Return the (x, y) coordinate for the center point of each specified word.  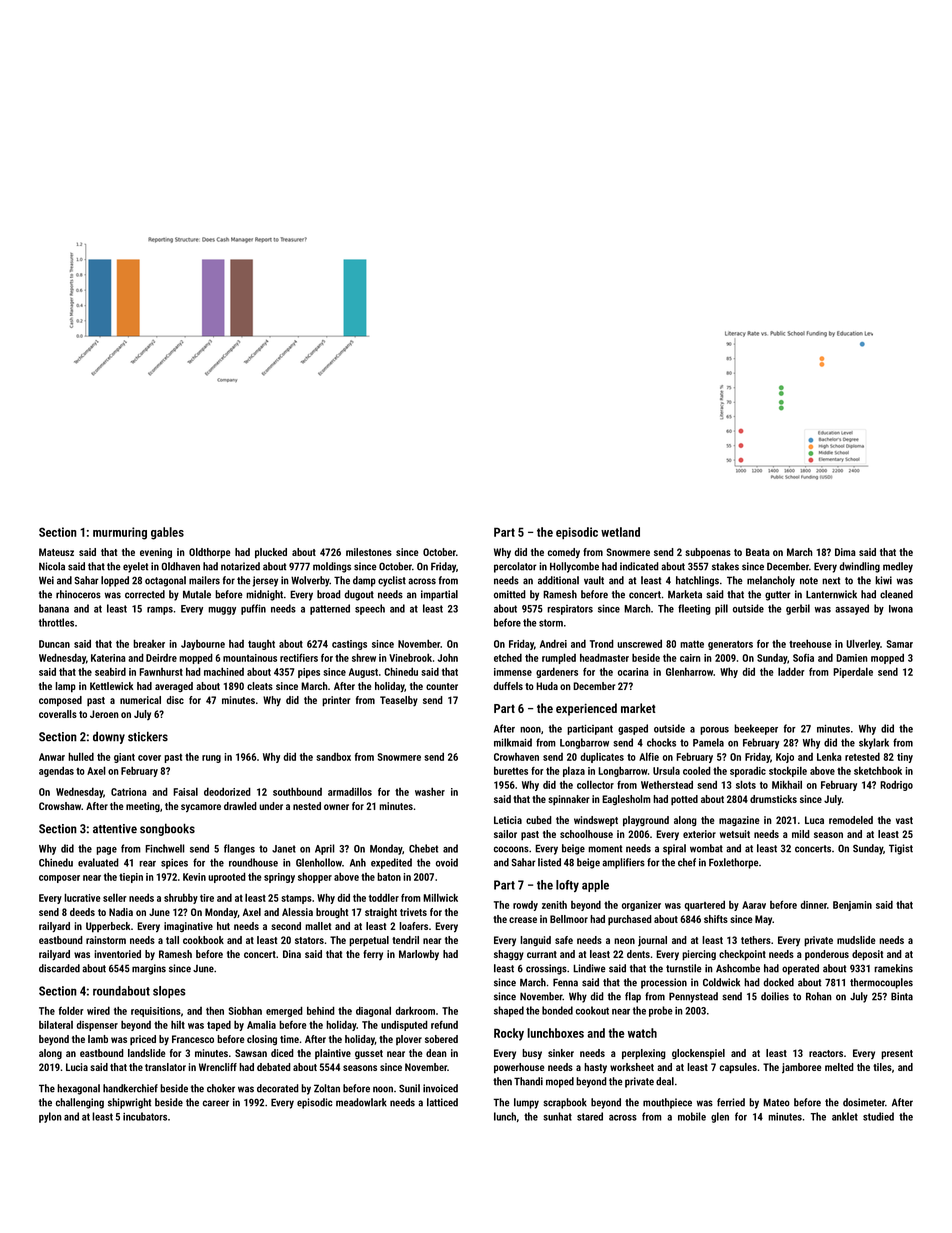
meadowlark (361, 1102)
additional (558, 580)
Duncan (54, 644)
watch (642, 1033)
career (216, 1103)
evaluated (98, 862)
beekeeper (756, 729)
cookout (592, 1010)
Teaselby (399, 701)
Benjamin (852, 906)
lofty (567, 886)
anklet (845, 1116)
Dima (845, 552)
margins (149, 969)
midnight (264, 595)
